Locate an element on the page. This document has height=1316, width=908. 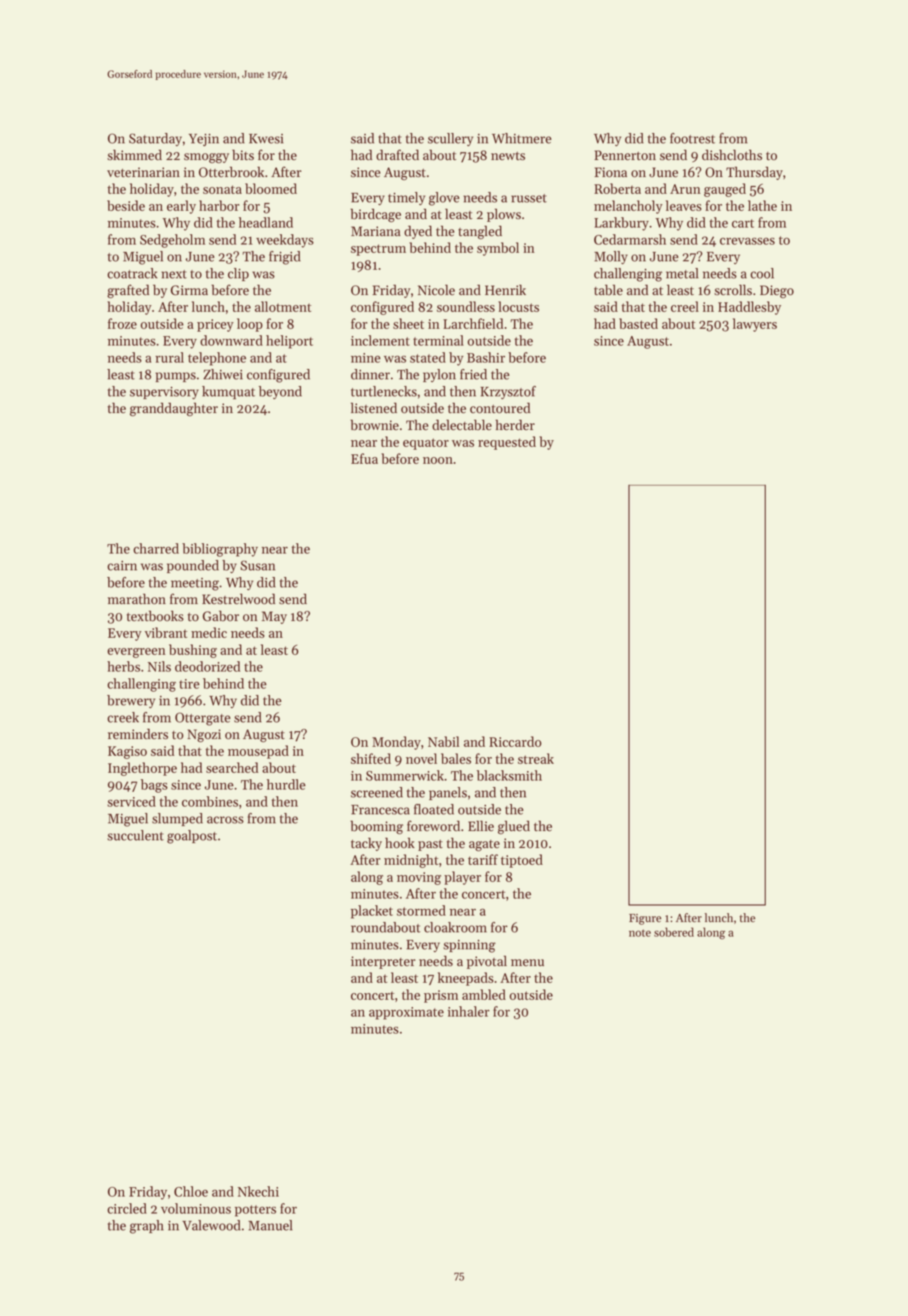
streak is located at coordinates (536, 758).
